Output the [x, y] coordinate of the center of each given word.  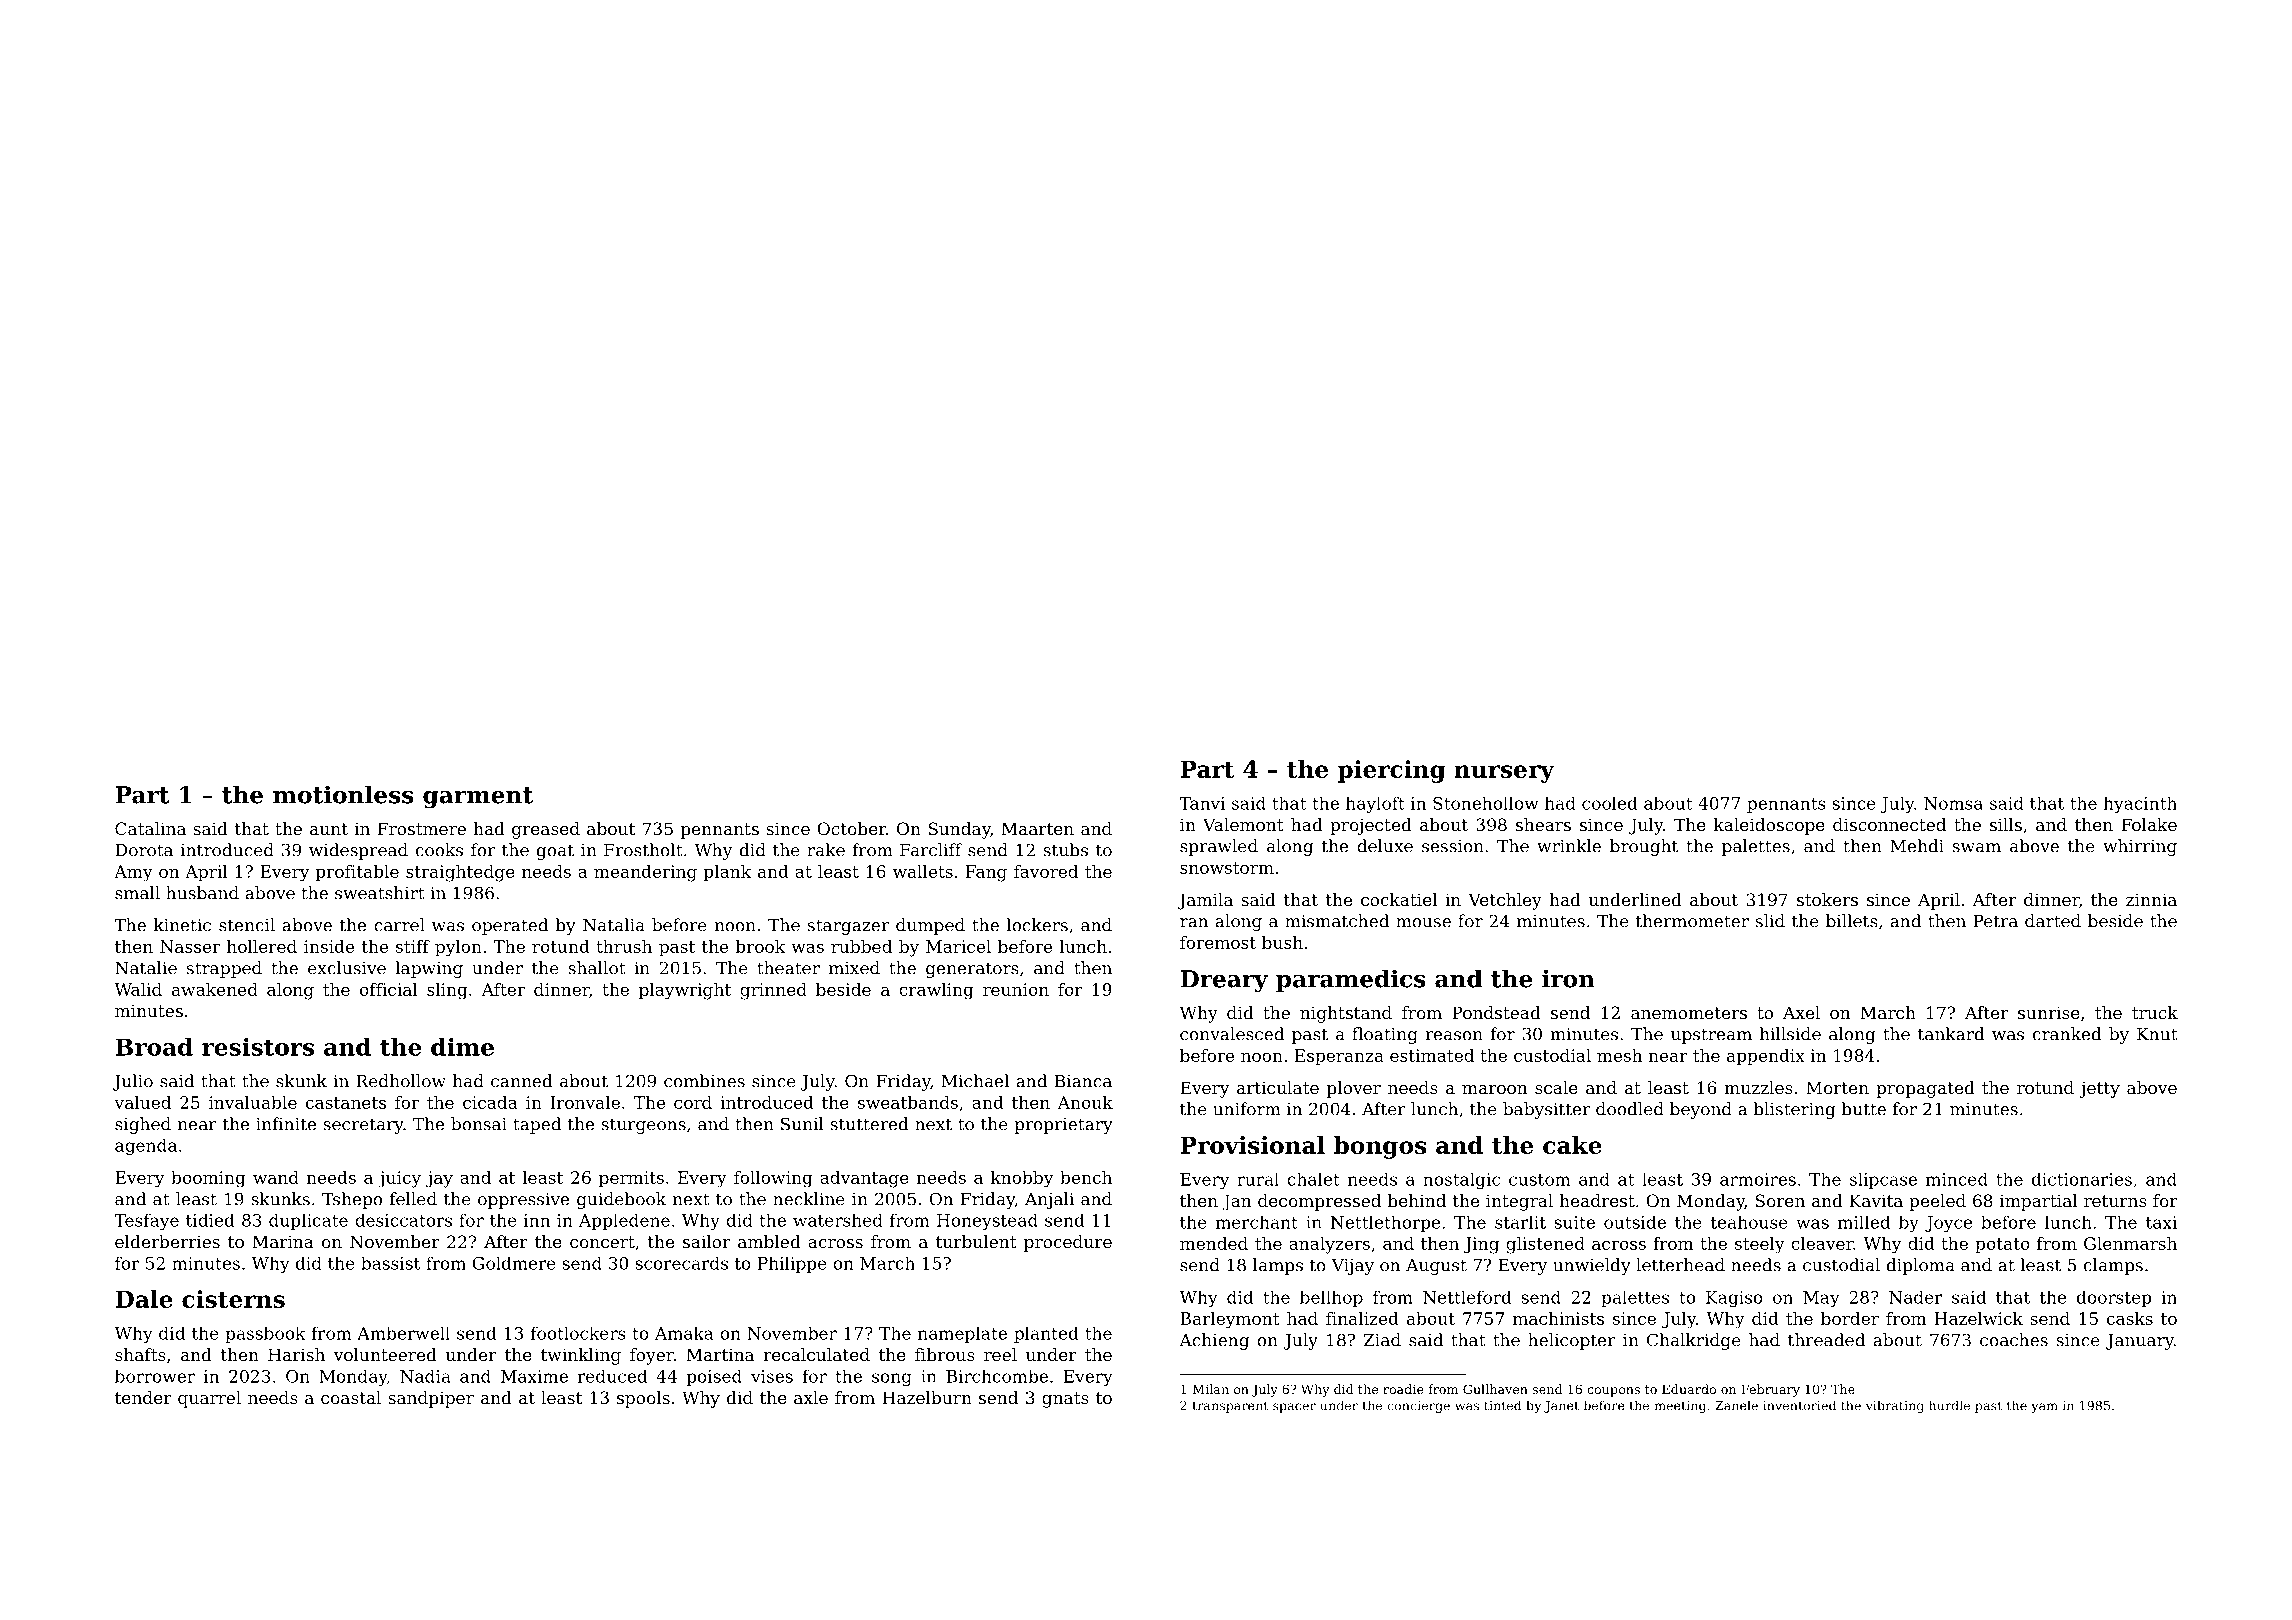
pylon [458, 948]
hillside [1790, 1034]
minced [1957, 1179]
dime [462, 1047]
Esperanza [1339, 1057]
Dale [144, 1299]
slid [1770, 921]
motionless [343, 794]
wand [276, 1177]
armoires [1758, 1179]
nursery [1504, 774]
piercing [1392, 771]
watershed [838, 1220]
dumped [930, 926]
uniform [1247, 1109]
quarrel [209, 1399]
